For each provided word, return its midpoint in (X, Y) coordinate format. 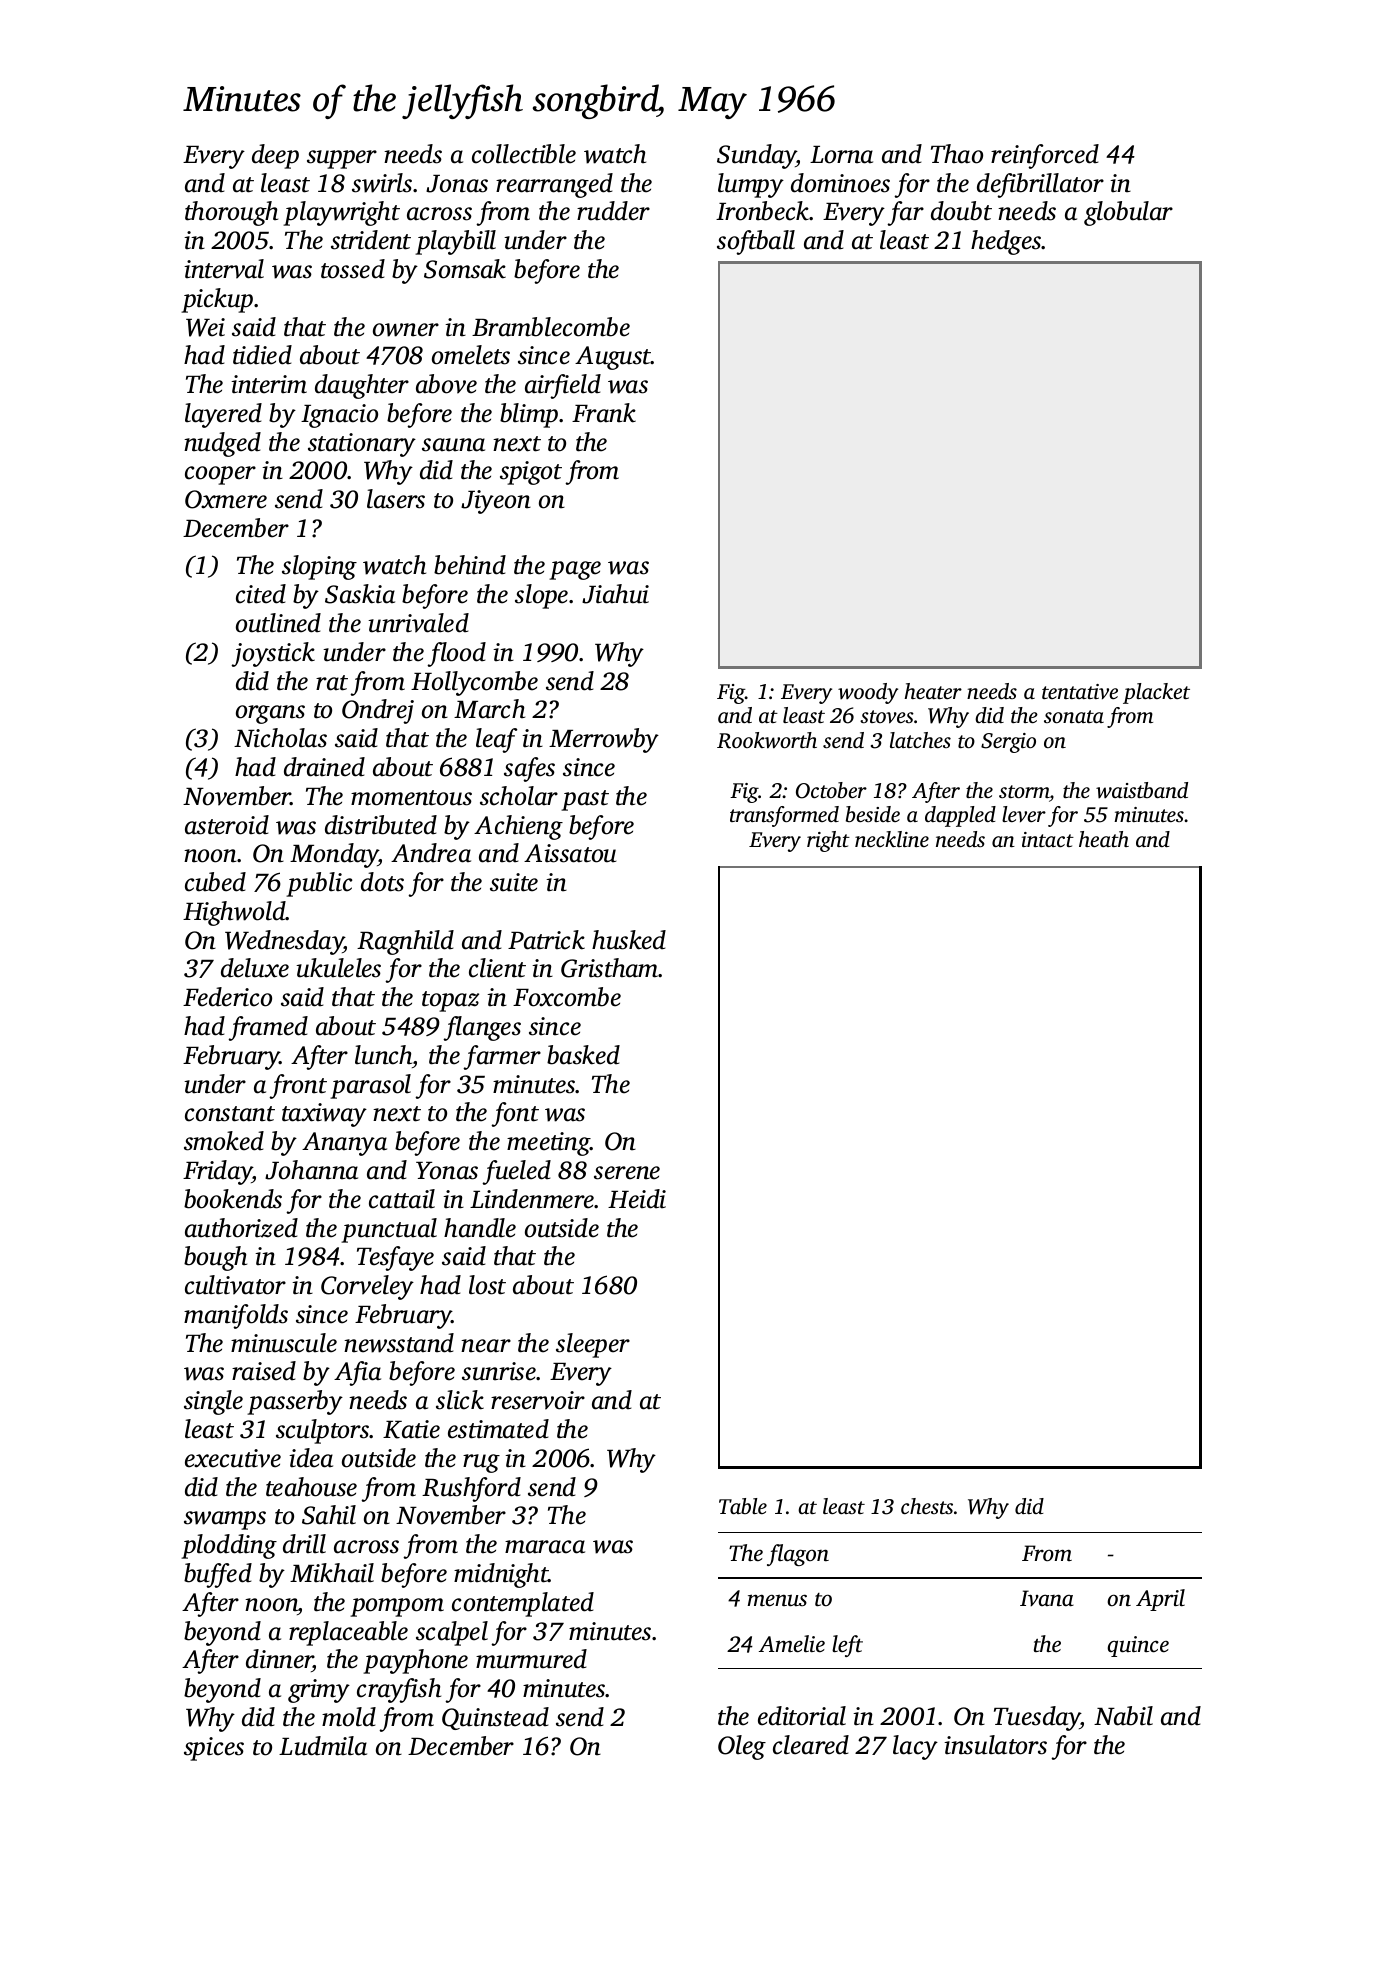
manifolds (236, 1316)
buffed (218, 1575)
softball (756, 242)
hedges (1006, 242)
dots (382, 882)
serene (627, 1173)
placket (1156, 693)
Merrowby (604, 740)
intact (1048, 839)
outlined (278, 623)
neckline (892, 839)
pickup (217, 300)
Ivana (1047, 1598)
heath (1104, 839)
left (847, 1646)
